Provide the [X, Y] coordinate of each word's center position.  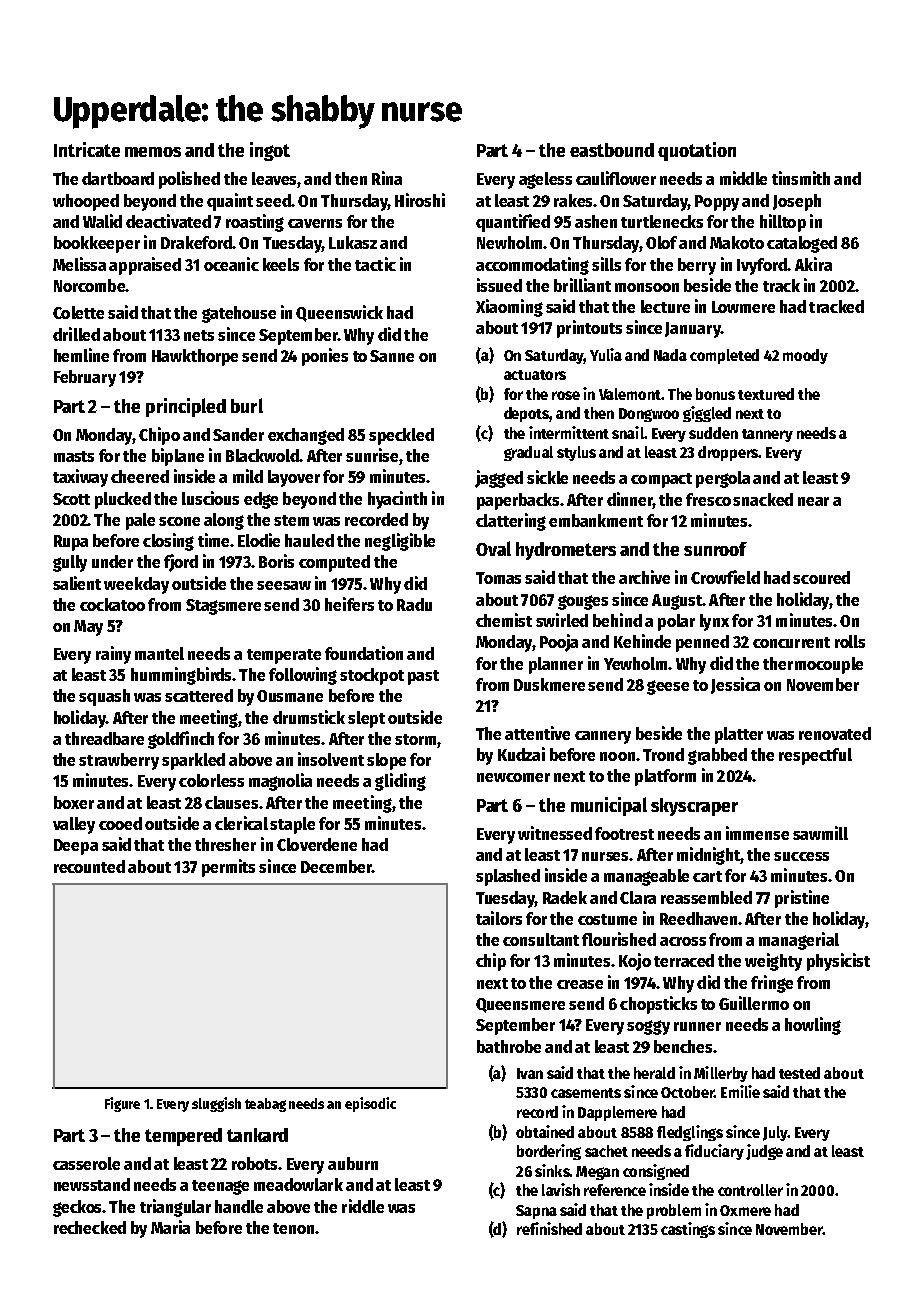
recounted [89, 866]
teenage [220, 1187]
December [336, 866]
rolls [850, 641]
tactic [375, 264]
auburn [353, 1163]
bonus [715, 394]
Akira [813, 264]
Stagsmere [223, 607]
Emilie [740, 1091]
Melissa [79, 264]
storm [415, 739]
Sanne [392, 356]
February [85, 378]
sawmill [820, 833]
